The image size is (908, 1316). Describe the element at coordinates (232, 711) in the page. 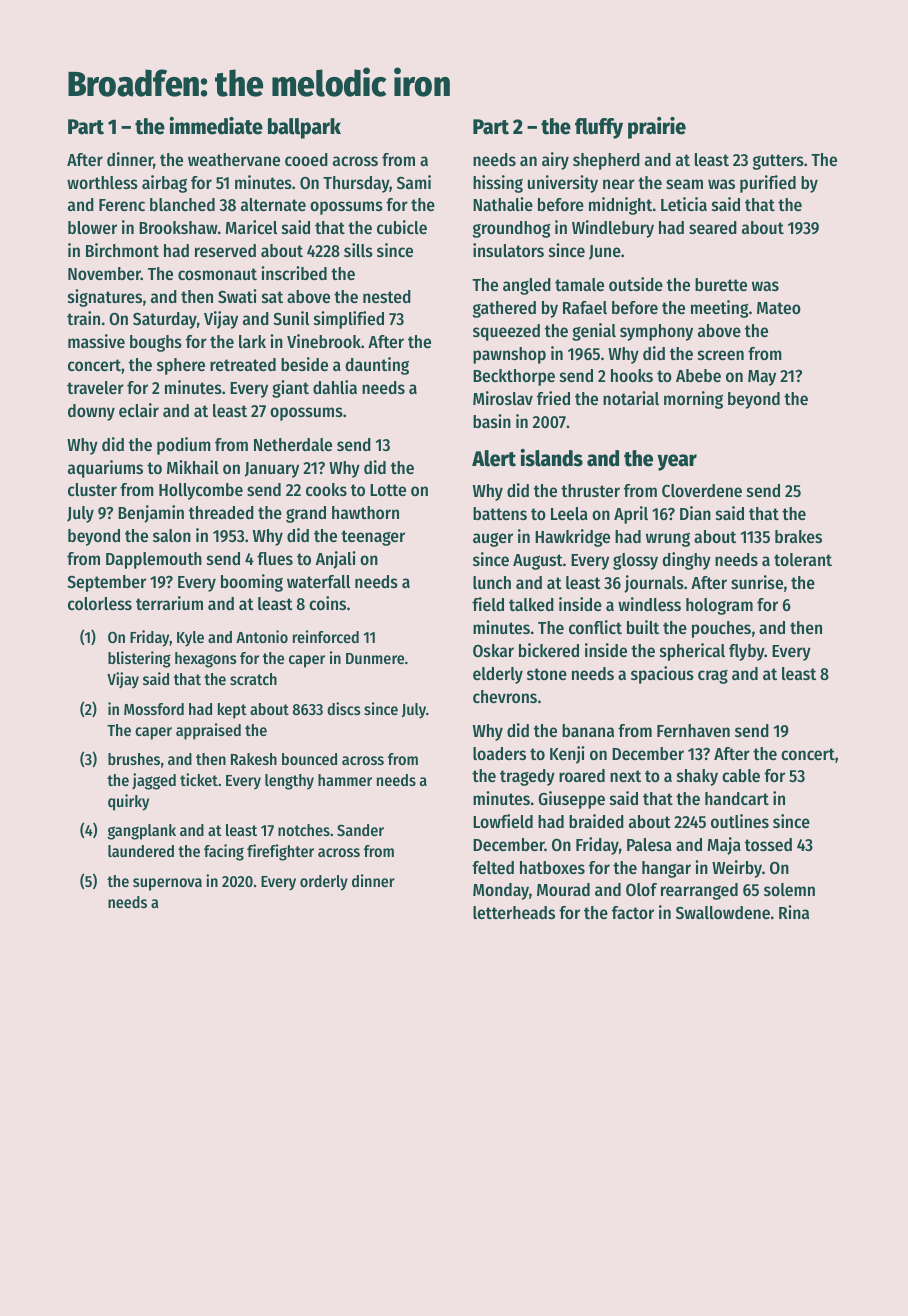

I see `kept` at that location.
